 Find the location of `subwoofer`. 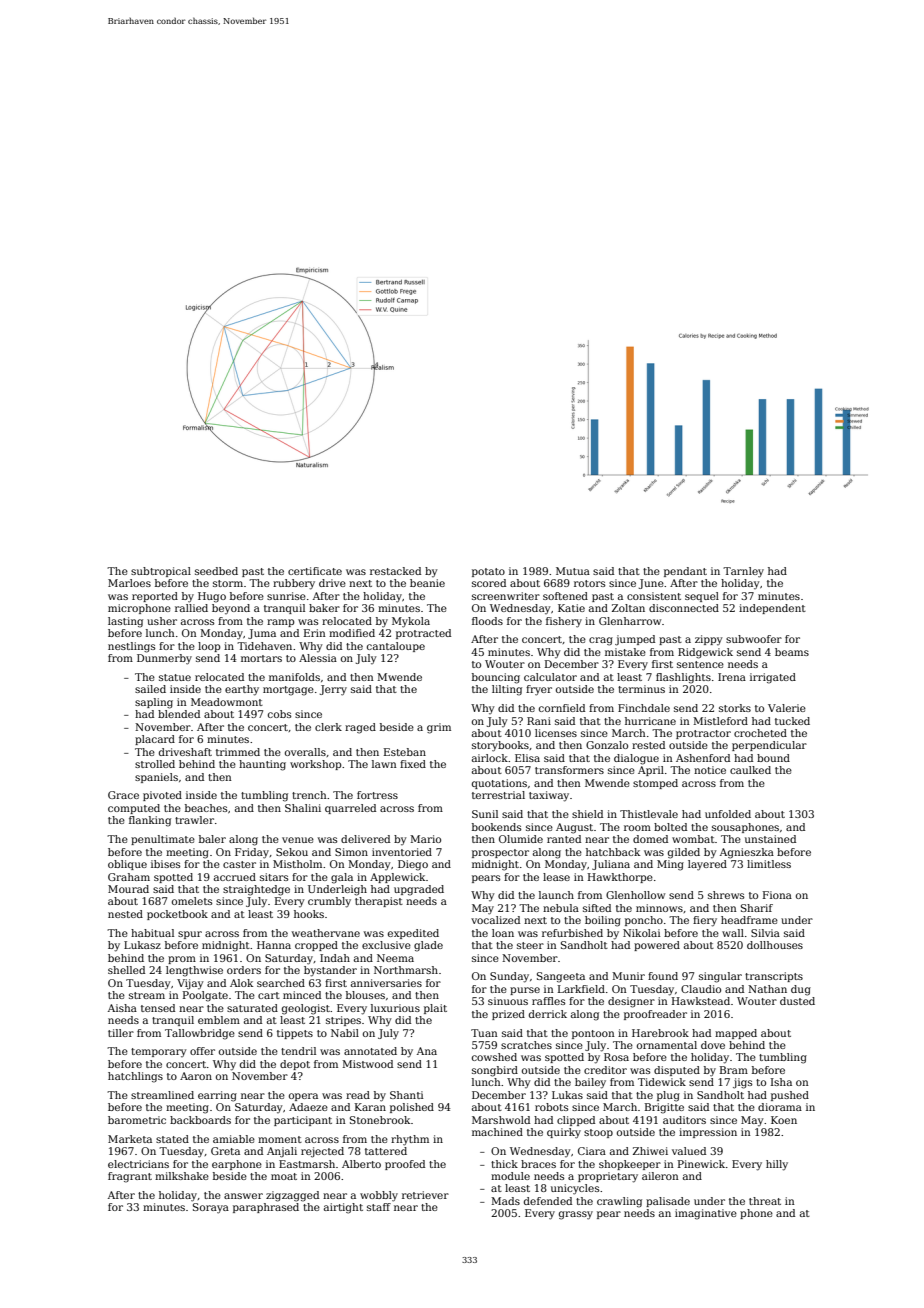

subwoofer is located at coordinates (754, 639).
